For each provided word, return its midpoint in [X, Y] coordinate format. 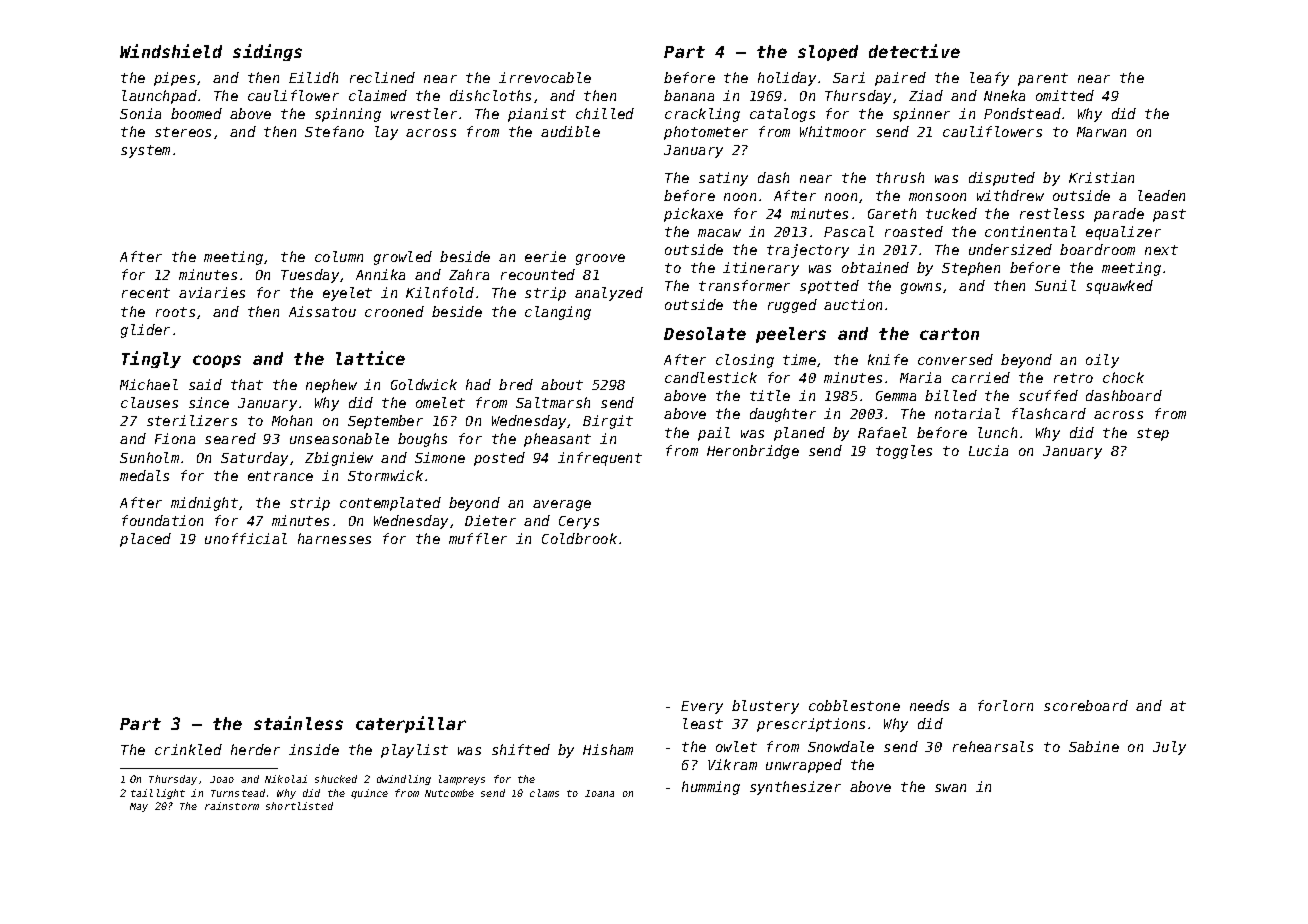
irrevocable [545, 77]
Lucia [988, 450]
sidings [267, 52]
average [562, 505]
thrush [900, 177]
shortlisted [299, 806]
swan [950, 788]
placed [145, 540]
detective [914, 51]
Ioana [599, 793]
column [339, 256]
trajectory [808, 251]
